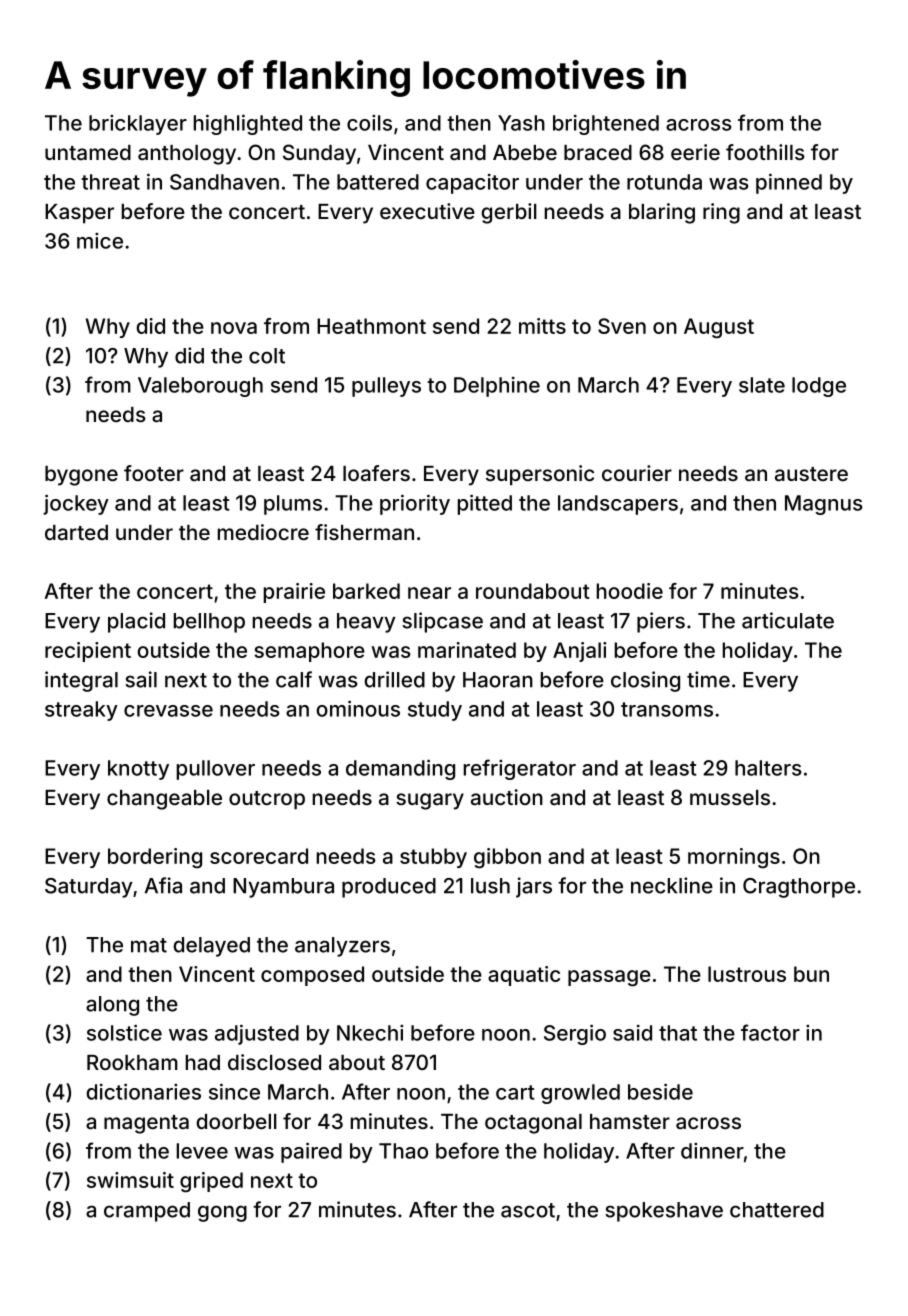  Describe the element at coordinates (485, 504) in the document. I see `pitted` at that location.
